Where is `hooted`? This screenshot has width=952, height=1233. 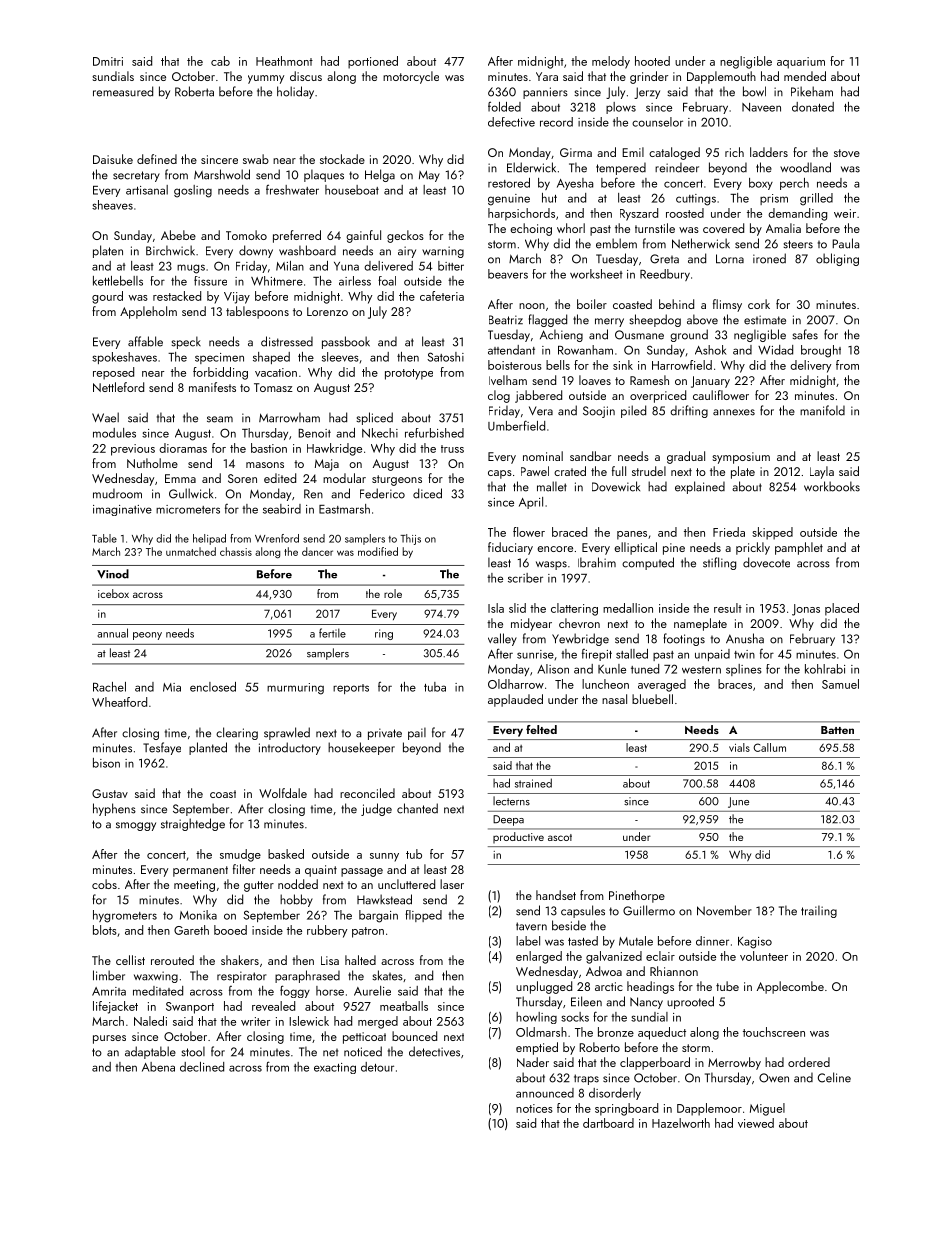
hooted is located at coordinates (652, 61).
